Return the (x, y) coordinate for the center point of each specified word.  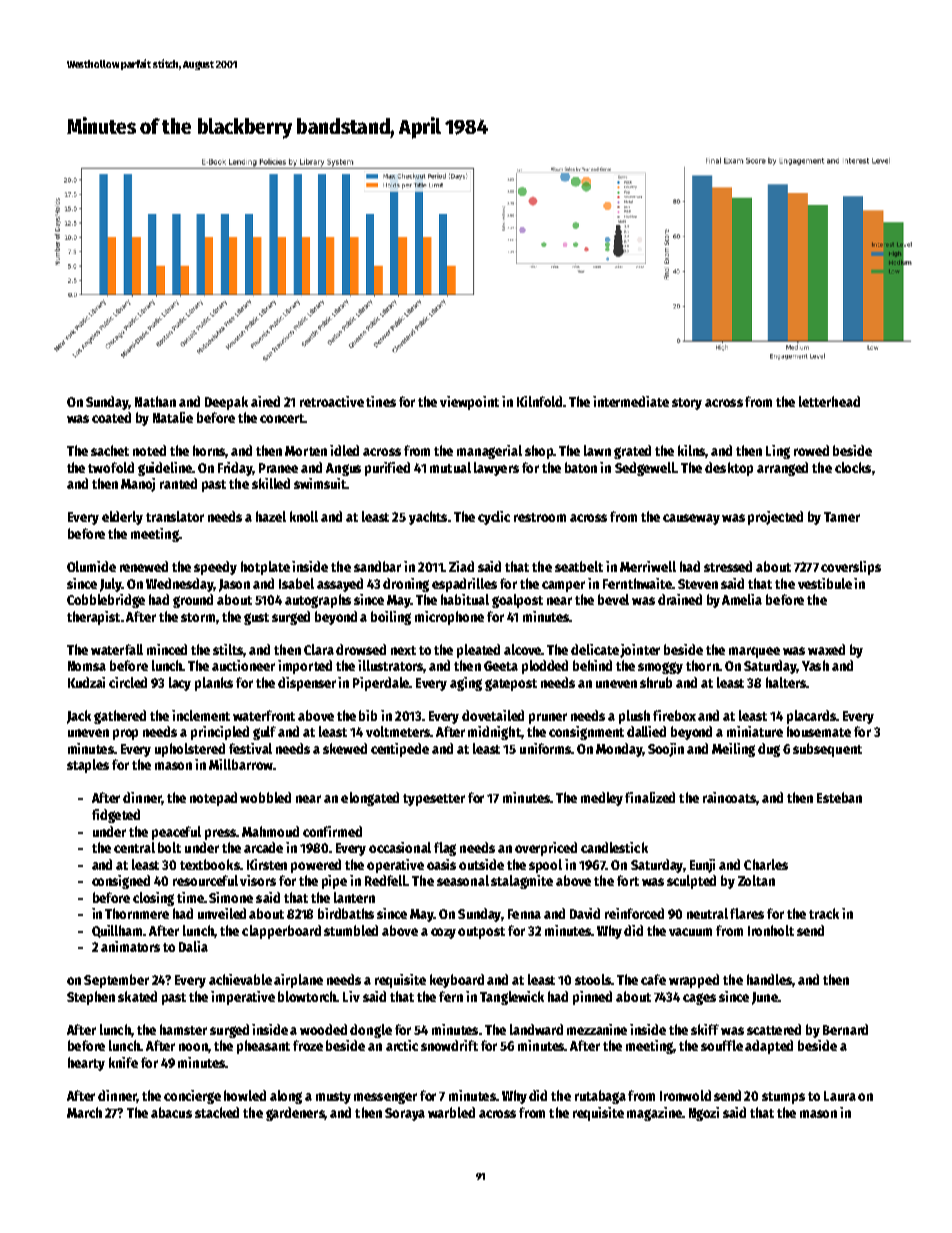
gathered (120, 717)
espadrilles (464, 585)
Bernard (845, 1029)
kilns (692, 451)
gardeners (295, 1114)
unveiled (222, 913)
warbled (451, 1112)
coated (111, 417)
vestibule (825, 583)
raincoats (729, 797)
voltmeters (398, 731)
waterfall (117, 649)
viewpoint (469, 403)
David (585, 913)
